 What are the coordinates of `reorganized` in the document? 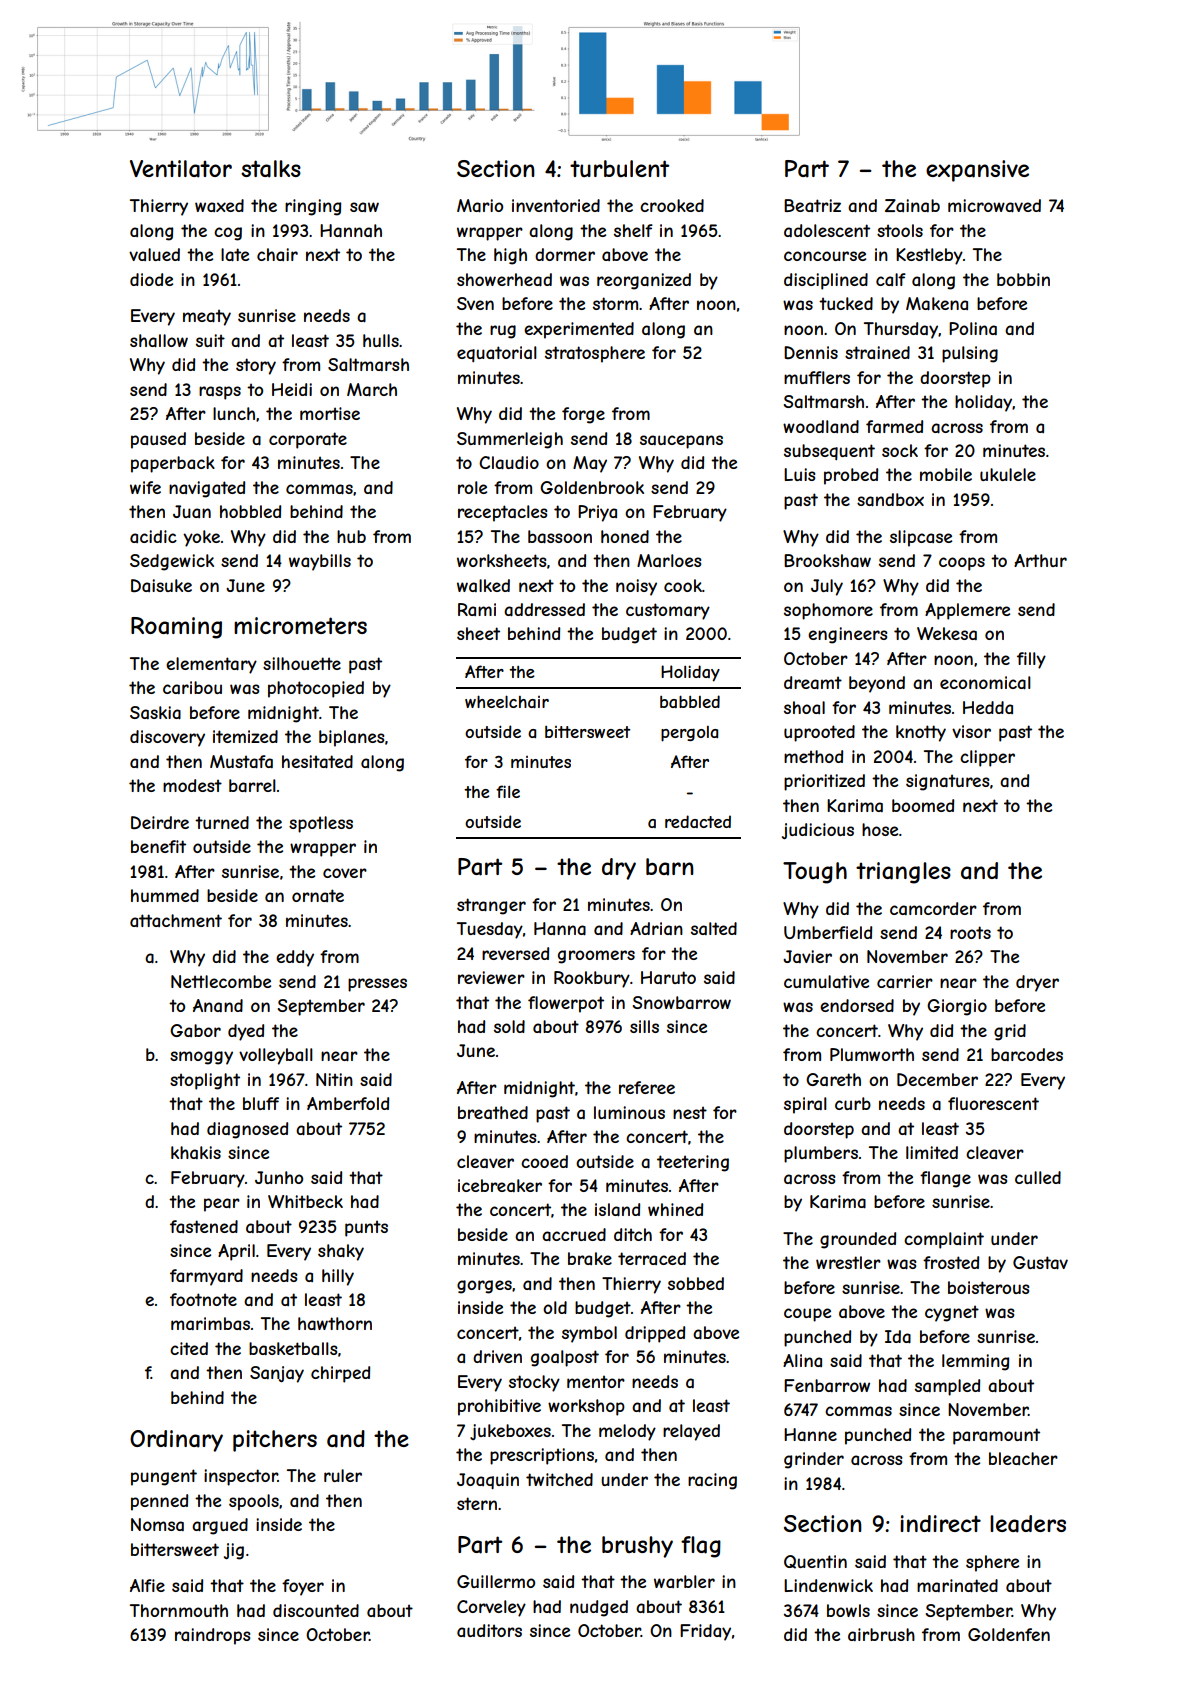 It's located at (644, 281).
